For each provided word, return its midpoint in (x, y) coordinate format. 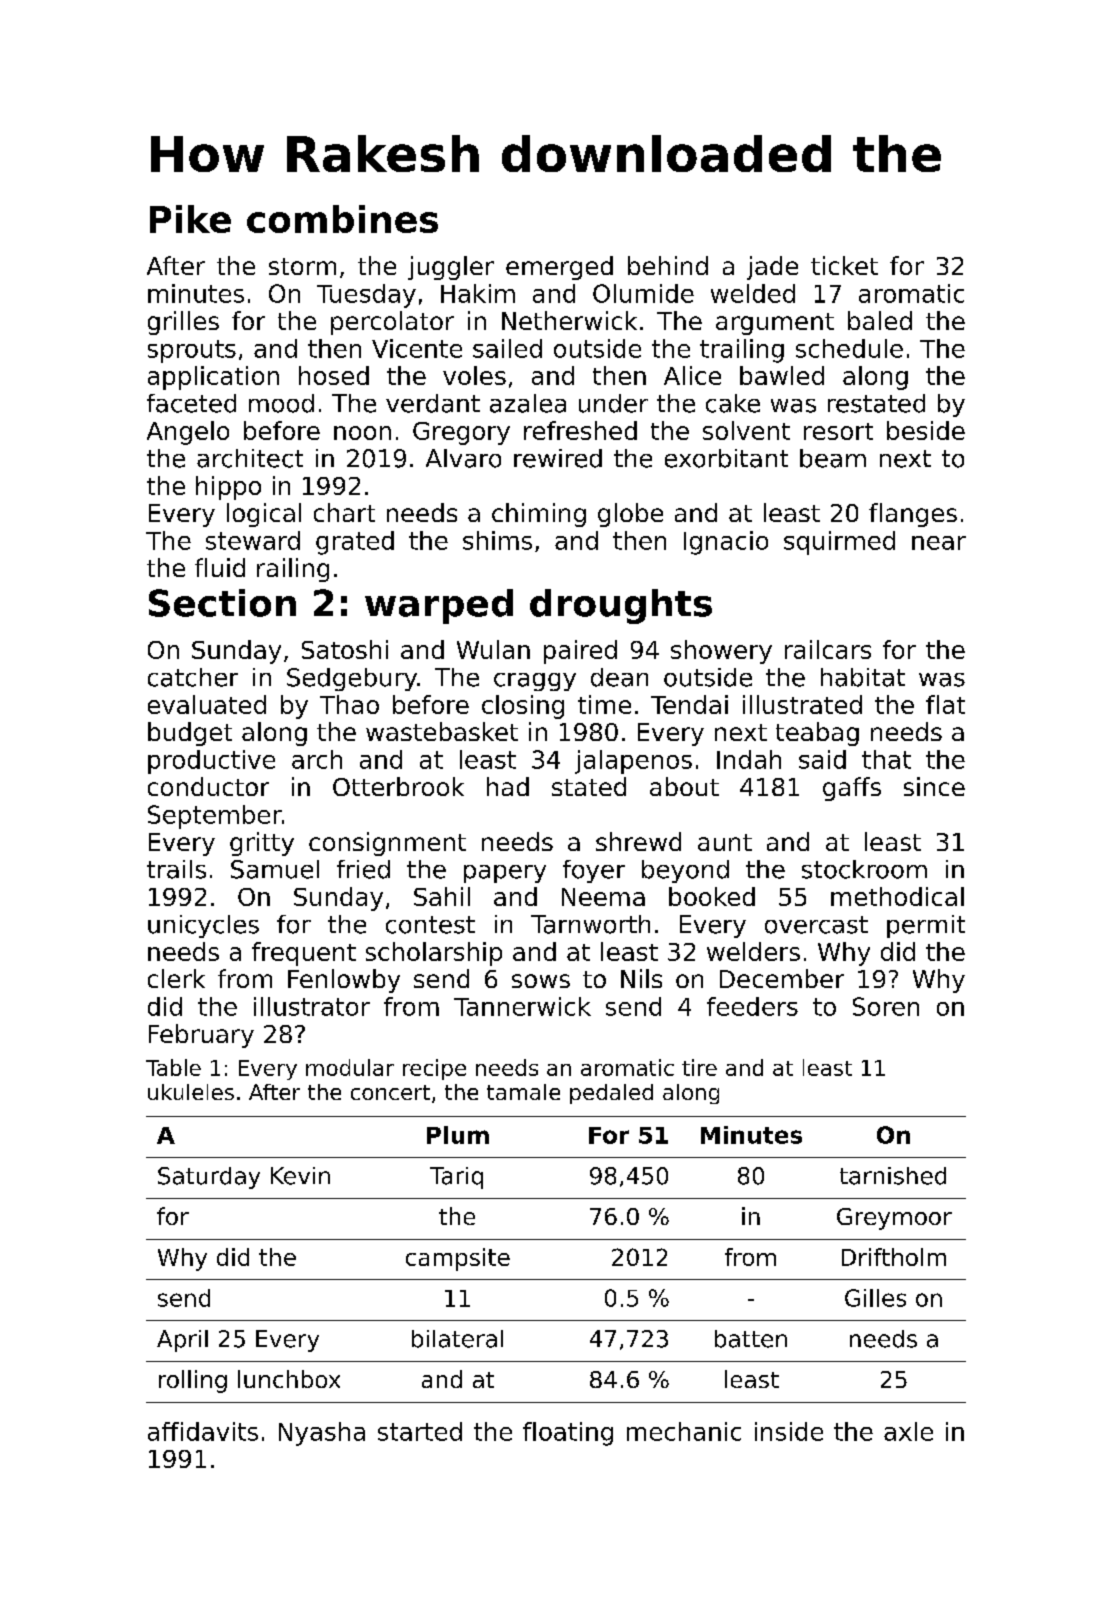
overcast (816, 925)
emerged (559, 268)
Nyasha (322, 1434)
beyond (685, 871)
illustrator (312, 1006)
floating (568, 1434)
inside (789, 1431)
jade (772, 268)
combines (342, 219)
